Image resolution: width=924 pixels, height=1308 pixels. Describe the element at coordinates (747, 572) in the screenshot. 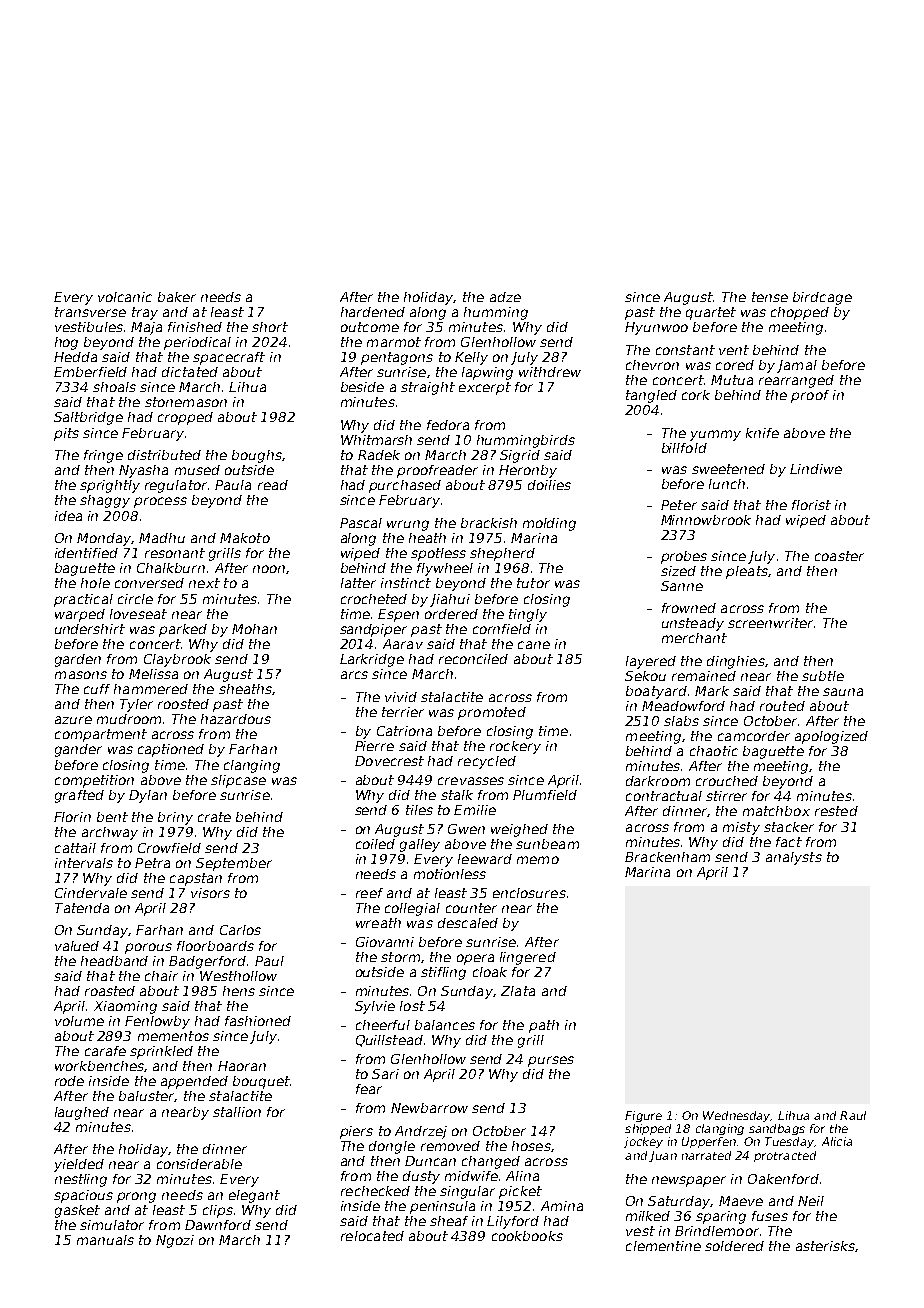

I see `pleats` at that location.
